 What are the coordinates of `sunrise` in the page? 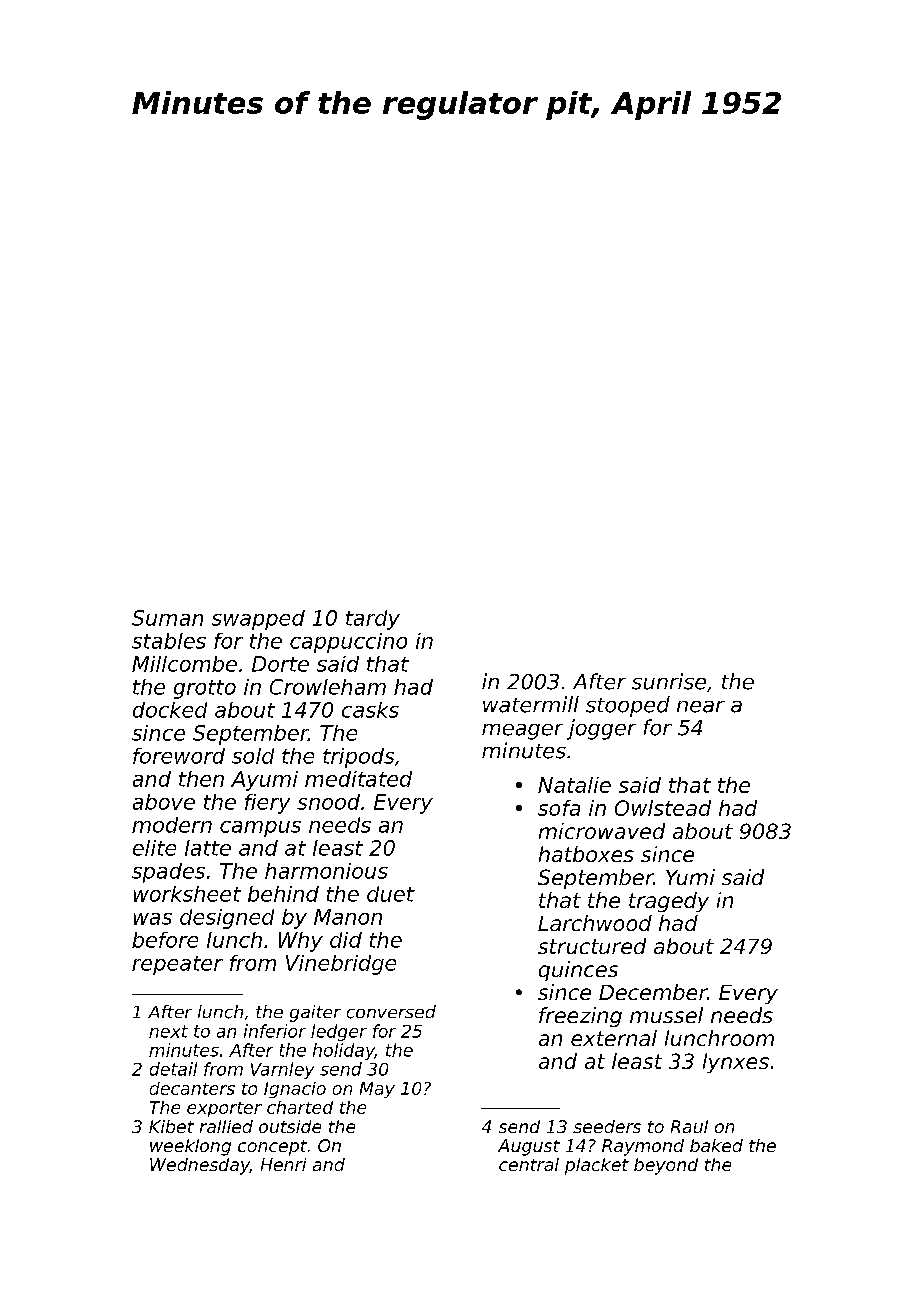 It's located at (669, 681).
